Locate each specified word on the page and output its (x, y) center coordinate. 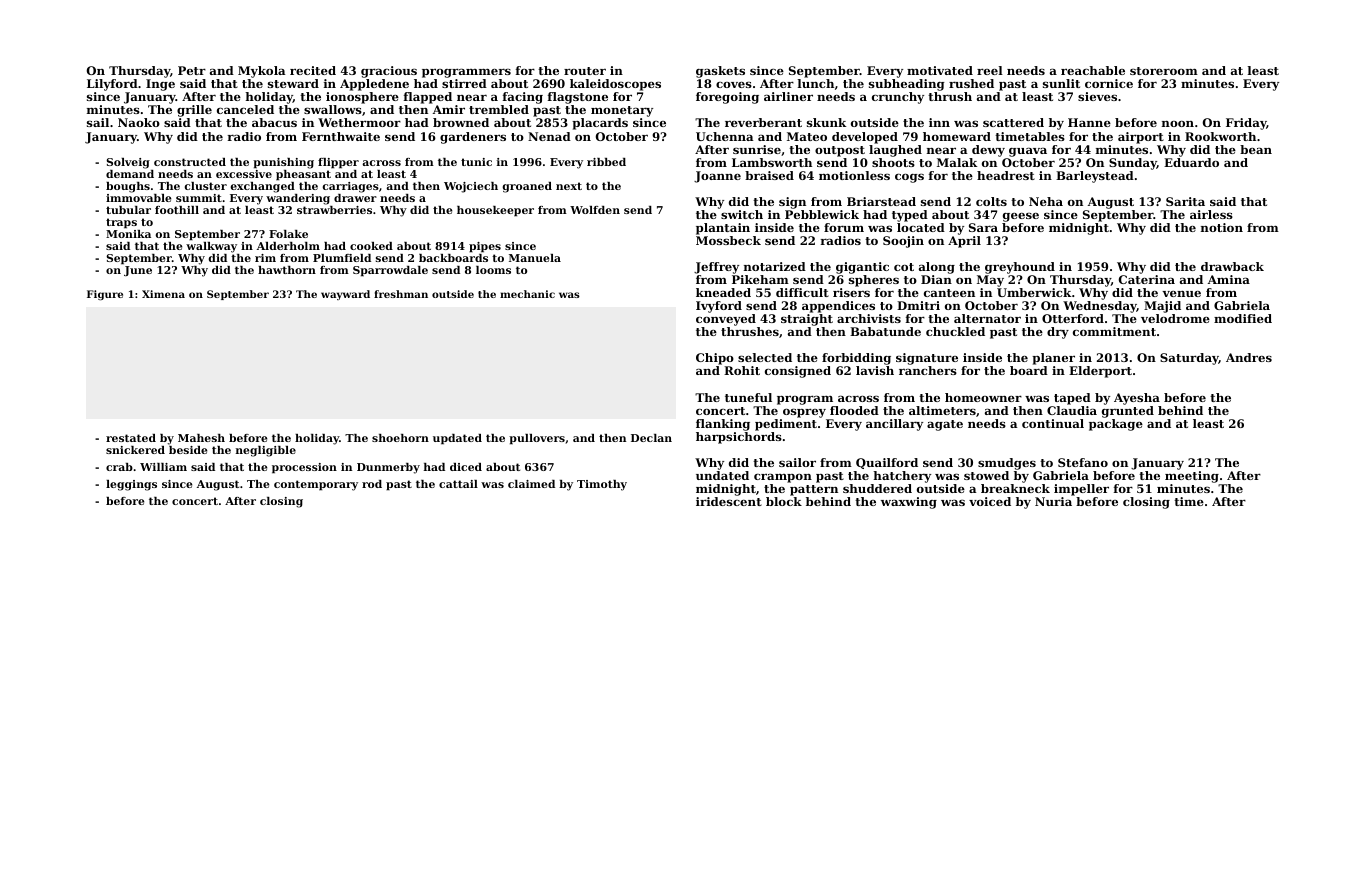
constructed (190, 162)
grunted (1128, 412)
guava (1028, 152)
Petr (192, 70)
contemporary (316, 485)
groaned (527, 187)
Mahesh (201, 438)
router (585, 71)
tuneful (748, 397)
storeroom (1164, 71)
